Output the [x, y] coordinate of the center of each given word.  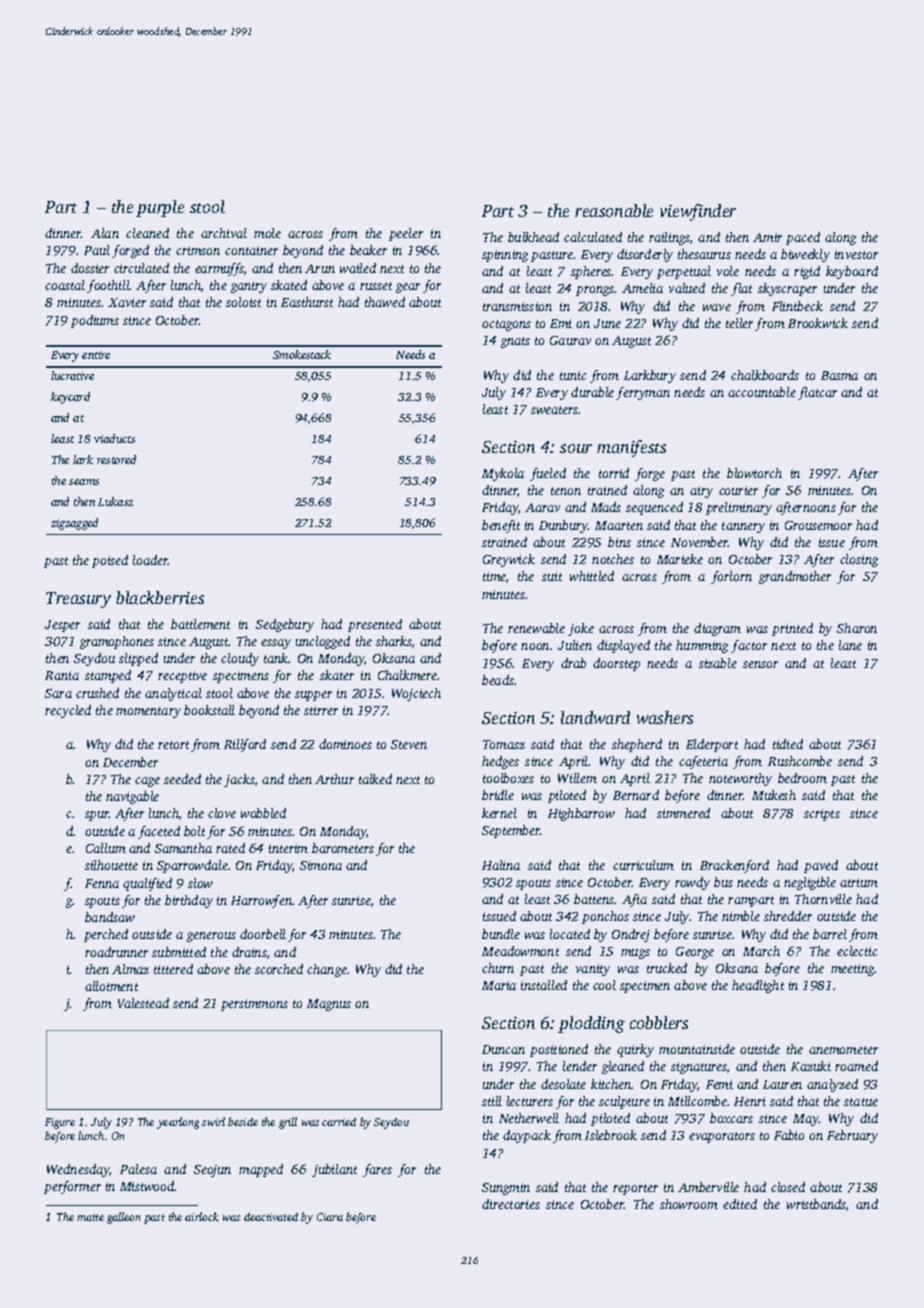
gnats [515, 342]
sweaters [555, 410]
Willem [577, 778]
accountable [762, 392]
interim [288, 848]
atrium [859, 882]
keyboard [852, 272]
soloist [243, 302]
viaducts [114, 438]
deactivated [271, 1217]
